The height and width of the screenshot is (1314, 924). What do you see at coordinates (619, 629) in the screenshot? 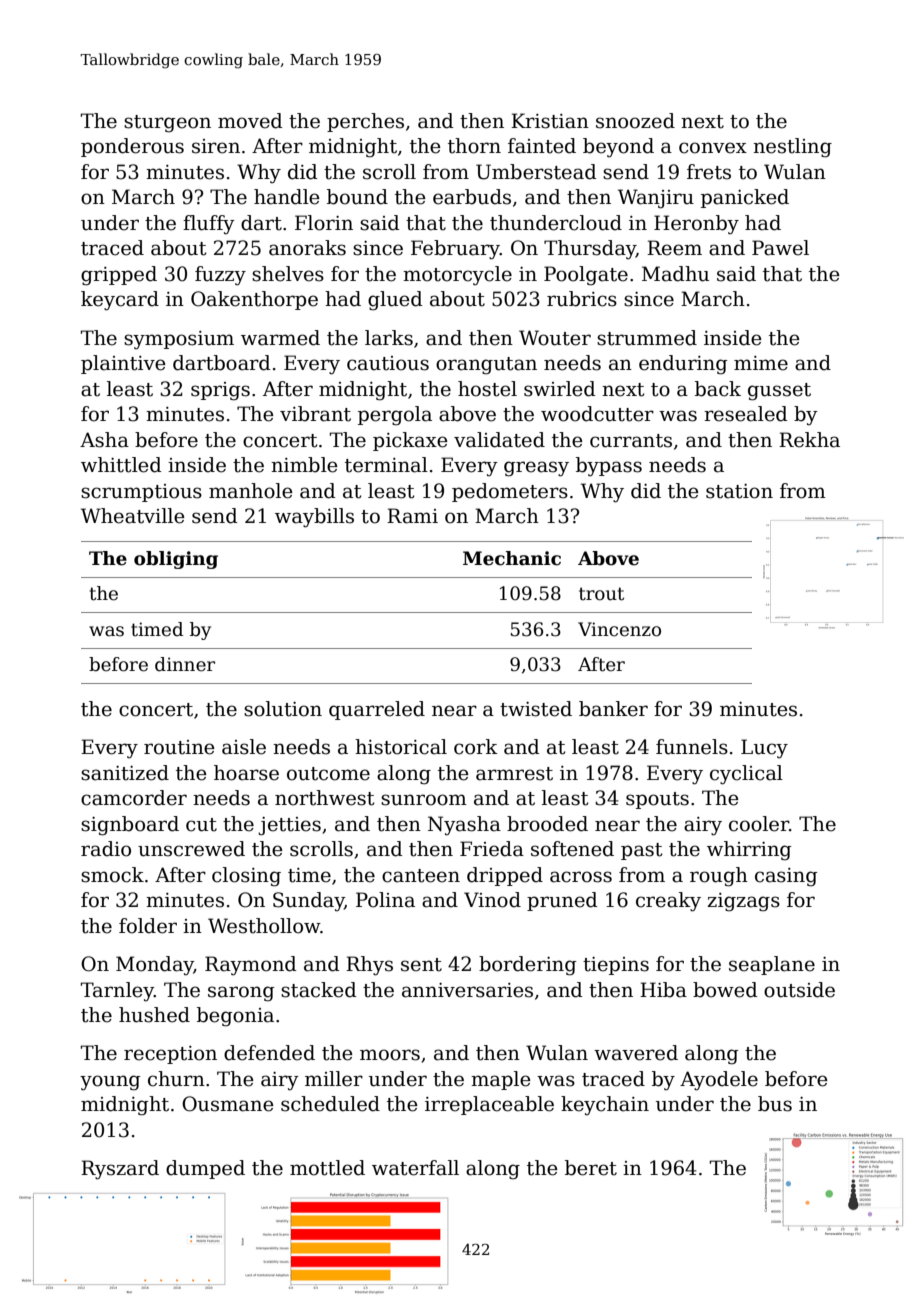
I see `Vincenzo` at bounding box center [619, 629].
